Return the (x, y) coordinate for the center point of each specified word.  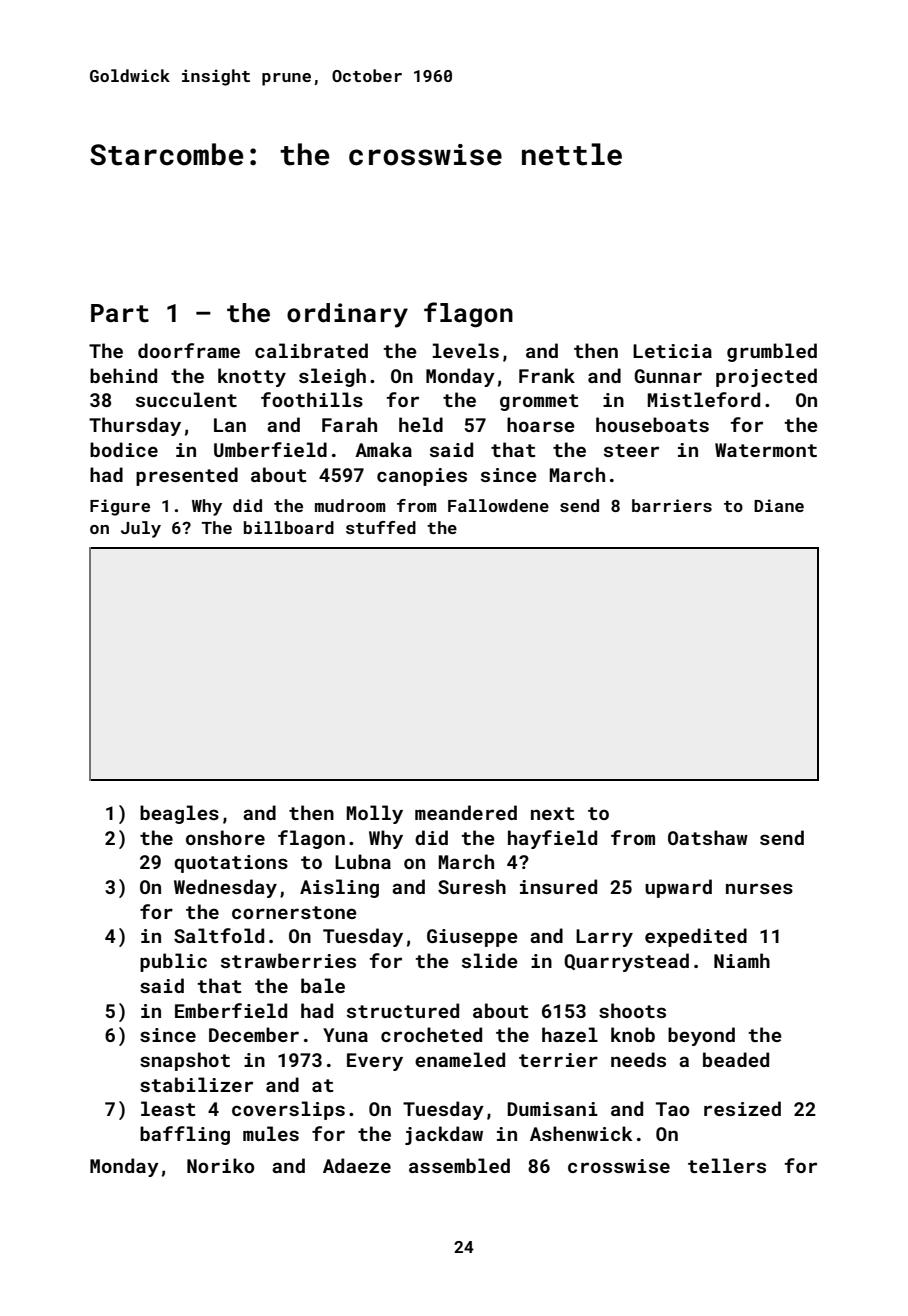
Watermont (766, 450)
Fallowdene (498, 505)
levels (466, 350)
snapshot (185, 1061)
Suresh (472, 886)
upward (678, 888)
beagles (179, 814)
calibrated (311, 350)
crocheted (431, 1034)
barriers (672, 505)
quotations (231, 864)
